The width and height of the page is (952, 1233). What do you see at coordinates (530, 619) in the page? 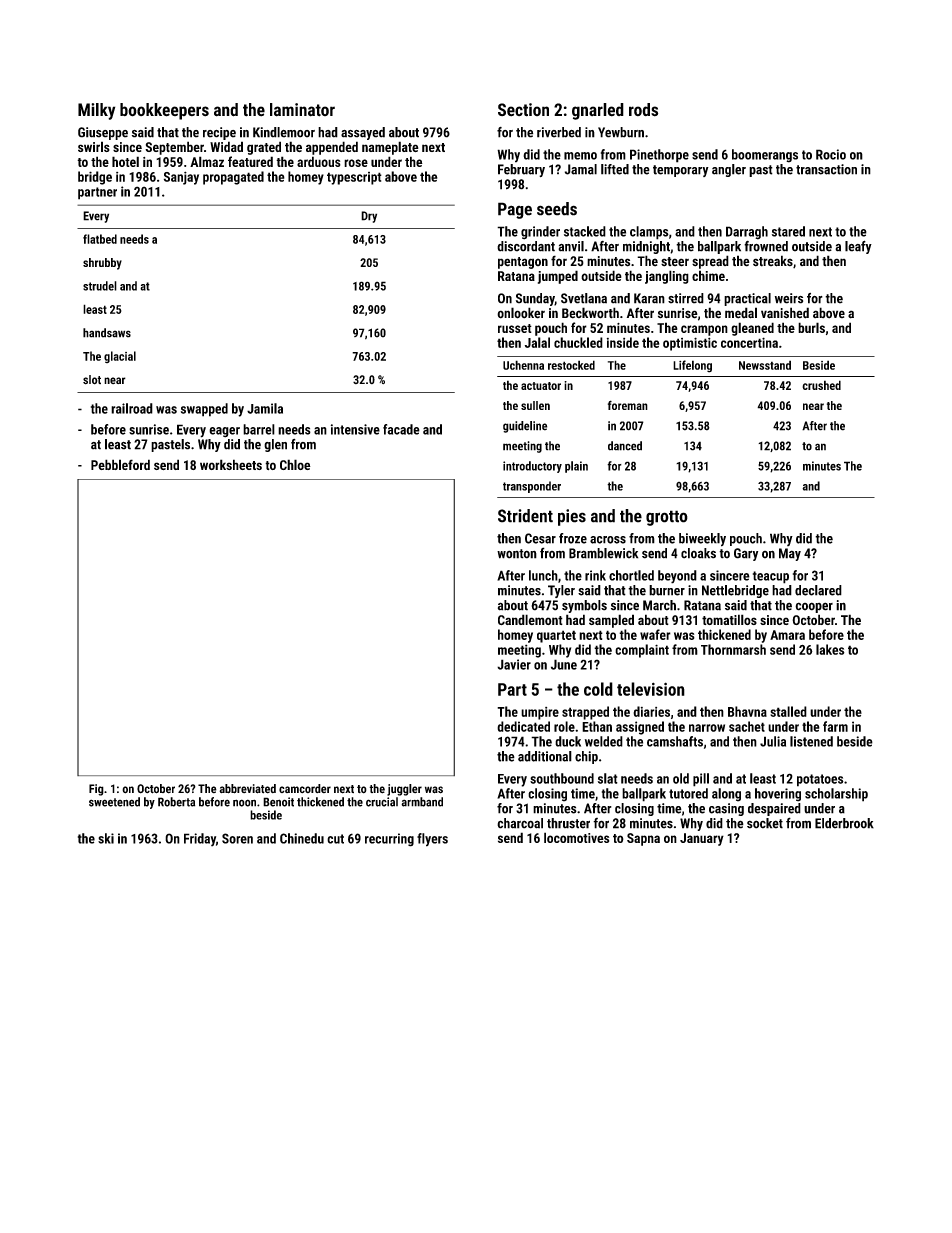
I see `Candlemont` at bounding box center [530, 619].
